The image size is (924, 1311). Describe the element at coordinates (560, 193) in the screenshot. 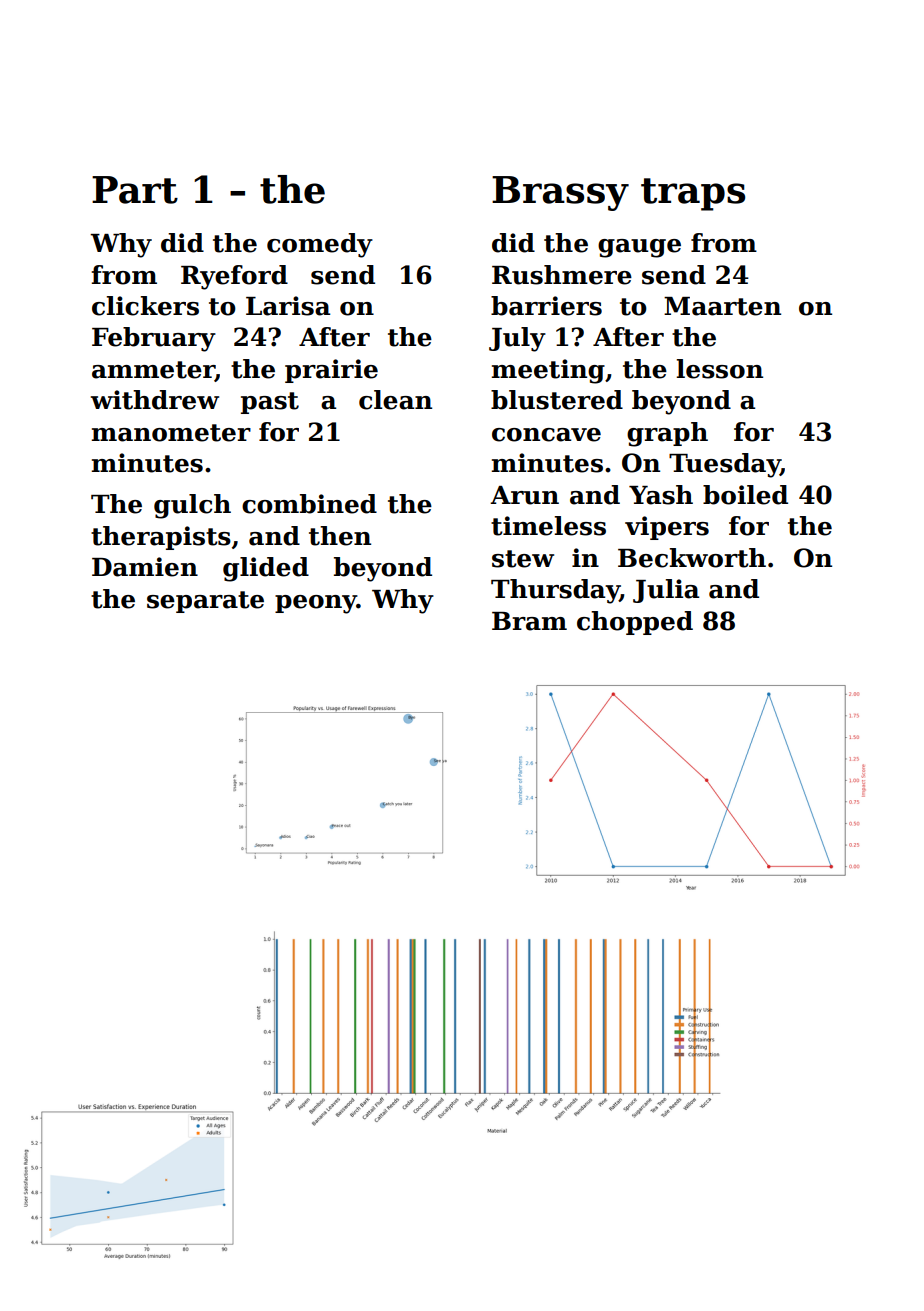

I see `Brassy` at that location.
